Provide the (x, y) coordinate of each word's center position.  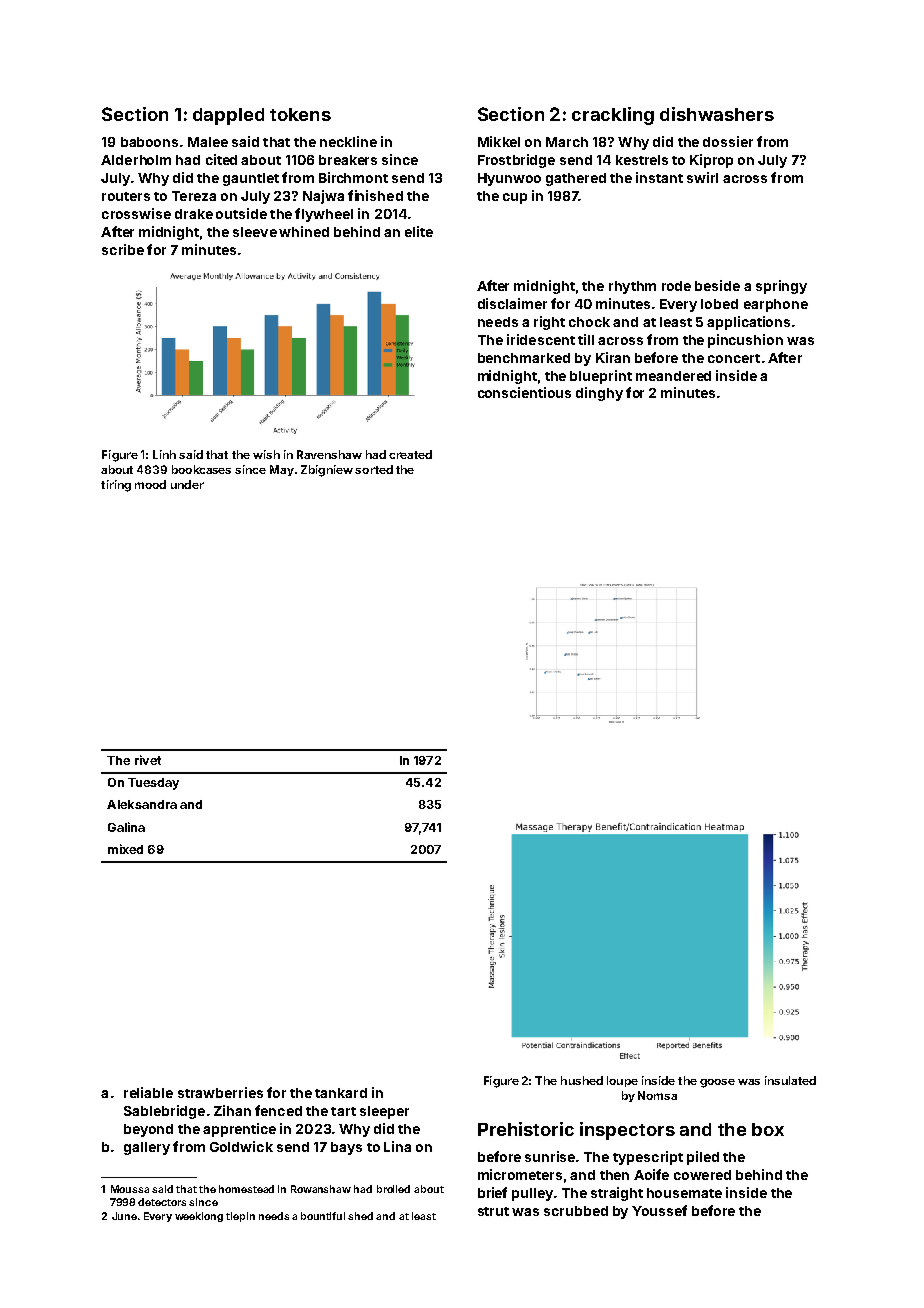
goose (717, 1083)
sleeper (384, 1112)
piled (703, 1158)
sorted (374, 469)
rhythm (632, 287)
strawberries (220, 1092)
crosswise (136, 213)
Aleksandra (142, 804)
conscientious (524, 392)
